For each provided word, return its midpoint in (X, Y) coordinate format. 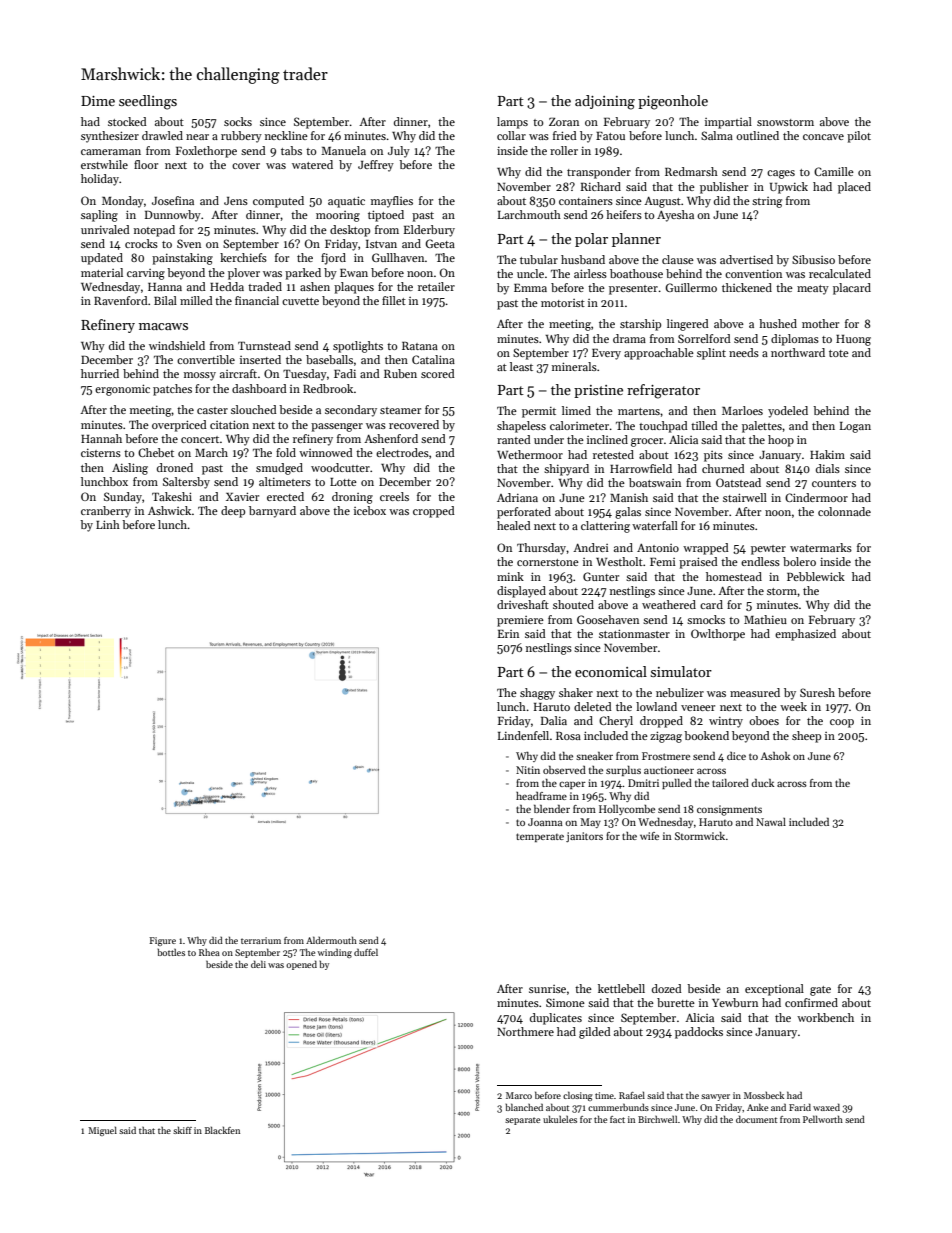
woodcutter (340, 467)
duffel (366, 952)
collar (511, 135)
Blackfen (222, 1130)
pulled (677, 784)
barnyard (272, 512)
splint (711, 354)
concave (823, 137)
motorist (563, 303)
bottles (171, 952)
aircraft (238, 373)
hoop (781, 441)
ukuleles (560, 1119)
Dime (98, 101)
